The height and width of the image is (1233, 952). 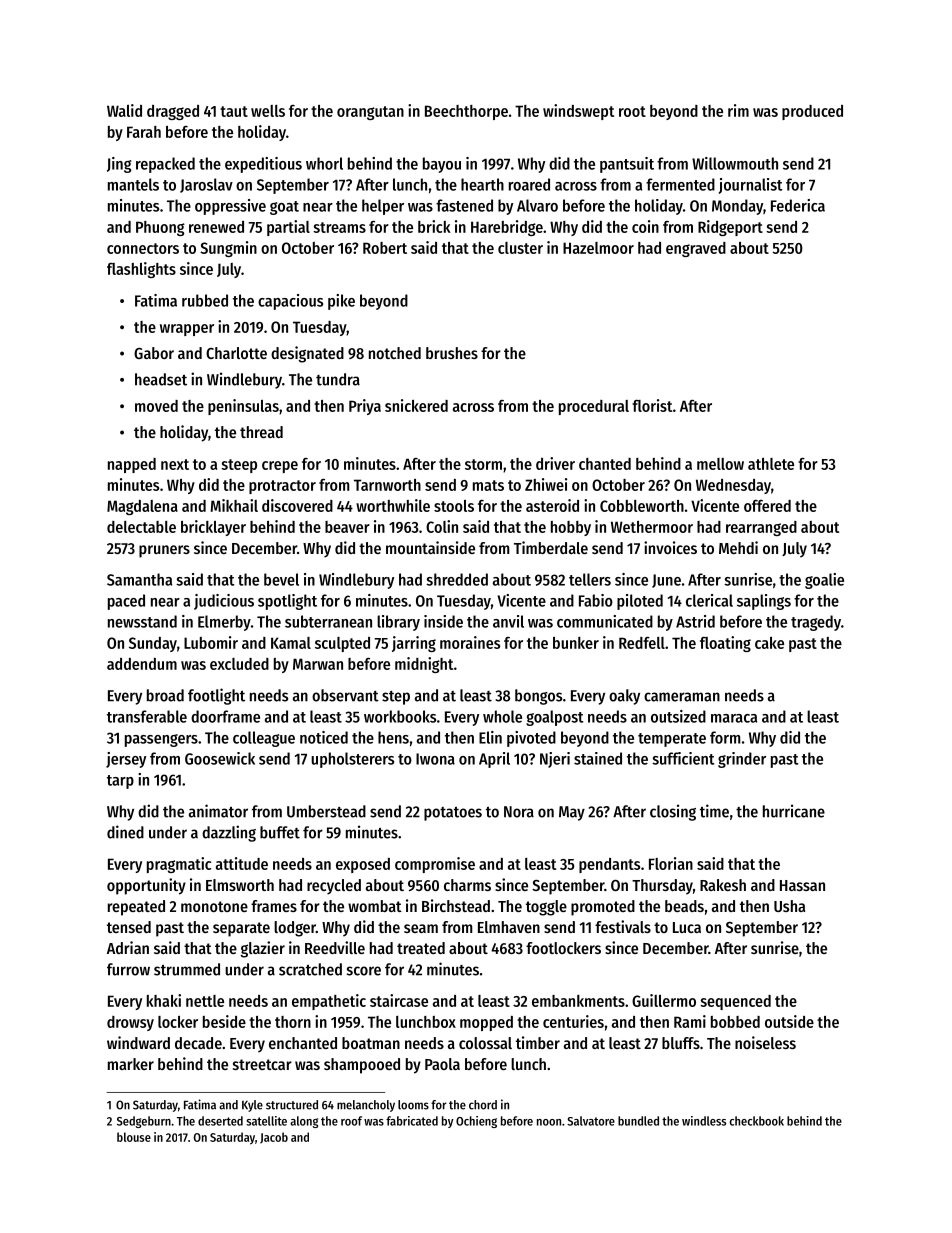 What do you see at coordinates (120, 782) in the image?
I see `tarp` at bounding box center [120, 782].
